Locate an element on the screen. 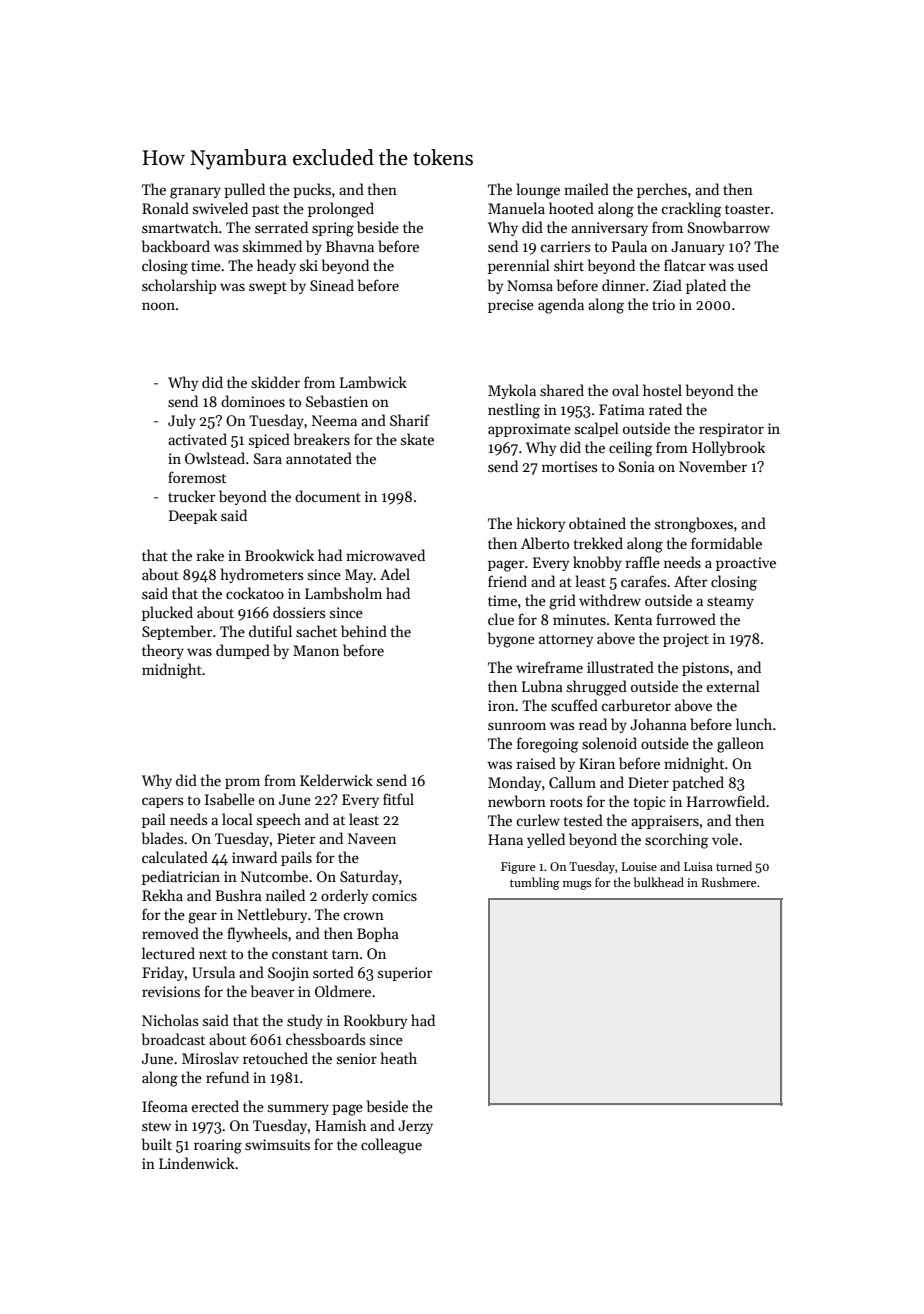 The width and height of the screenshot is (924, 1314). galleon is located at coordinates (740, 745).
